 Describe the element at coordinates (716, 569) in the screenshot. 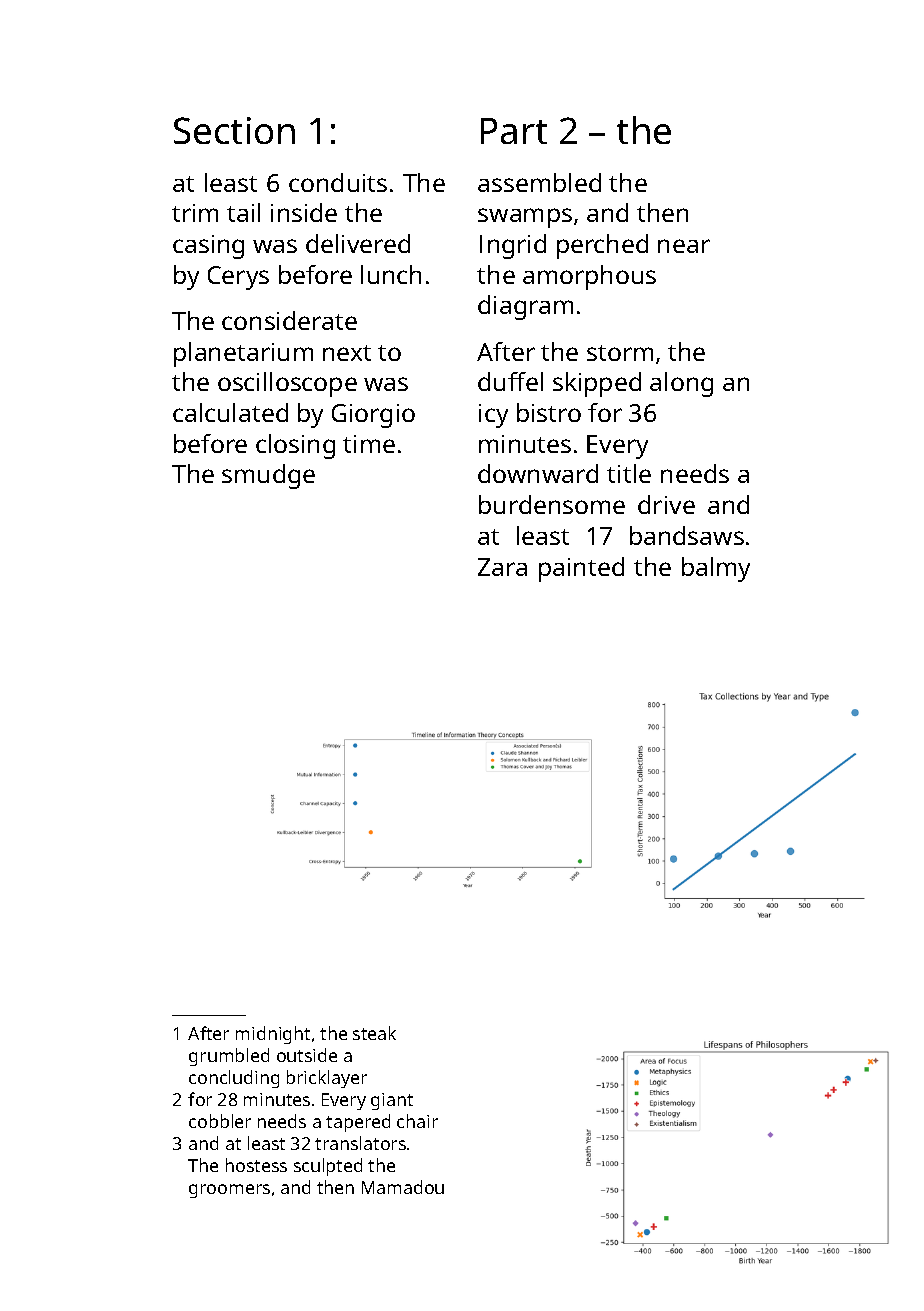

I see `balmy` at that location.
